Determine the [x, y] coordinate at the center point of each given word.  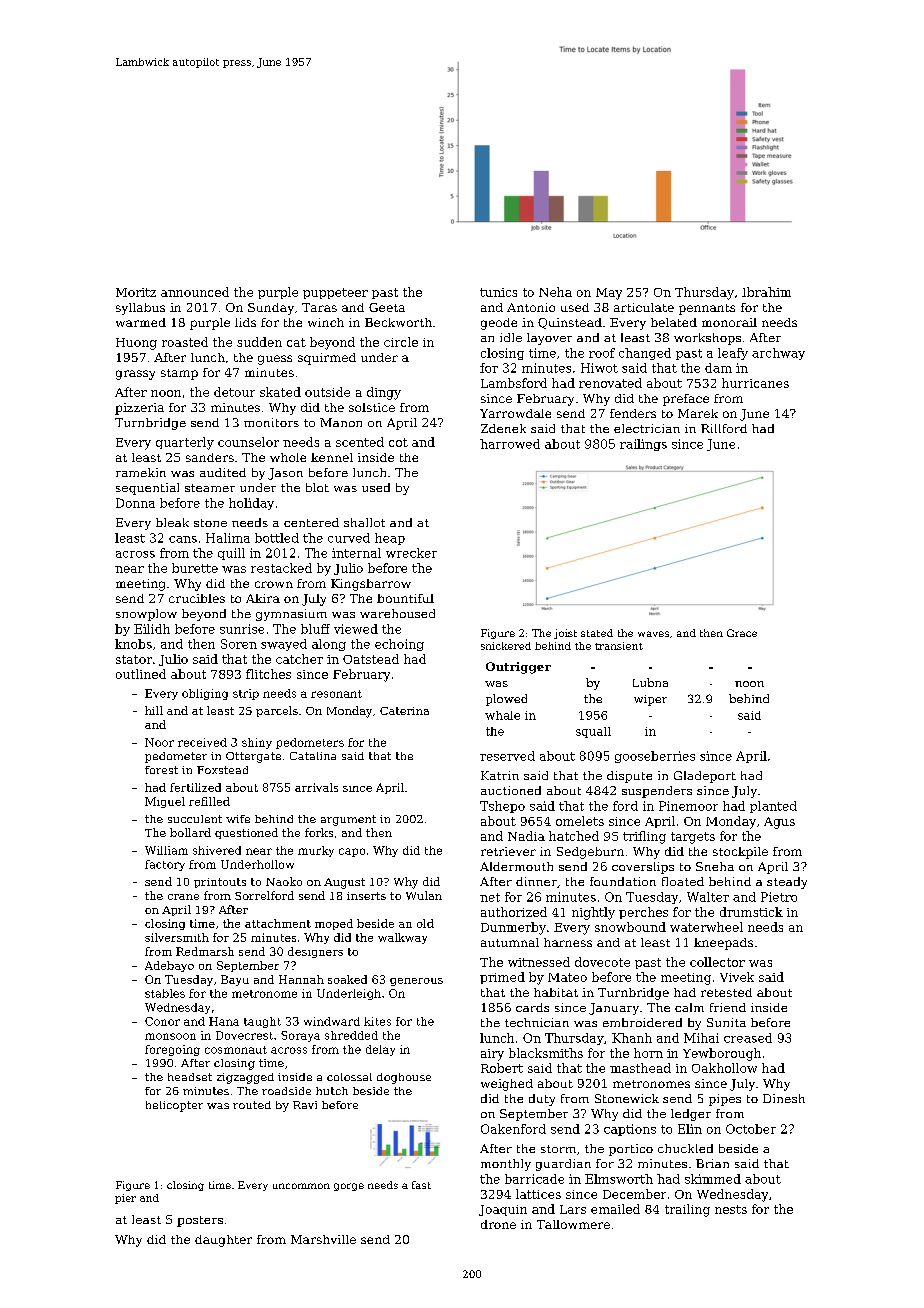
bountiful [405, 598]
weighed [507, 1085]
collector [717, 962]
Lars [573, 1209]
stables [165, 993]
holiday [251, 504]
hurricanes [755, 383]
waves [653, 634]
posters [200, 1221]
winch [326, 322]
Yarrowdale [515, 413]
